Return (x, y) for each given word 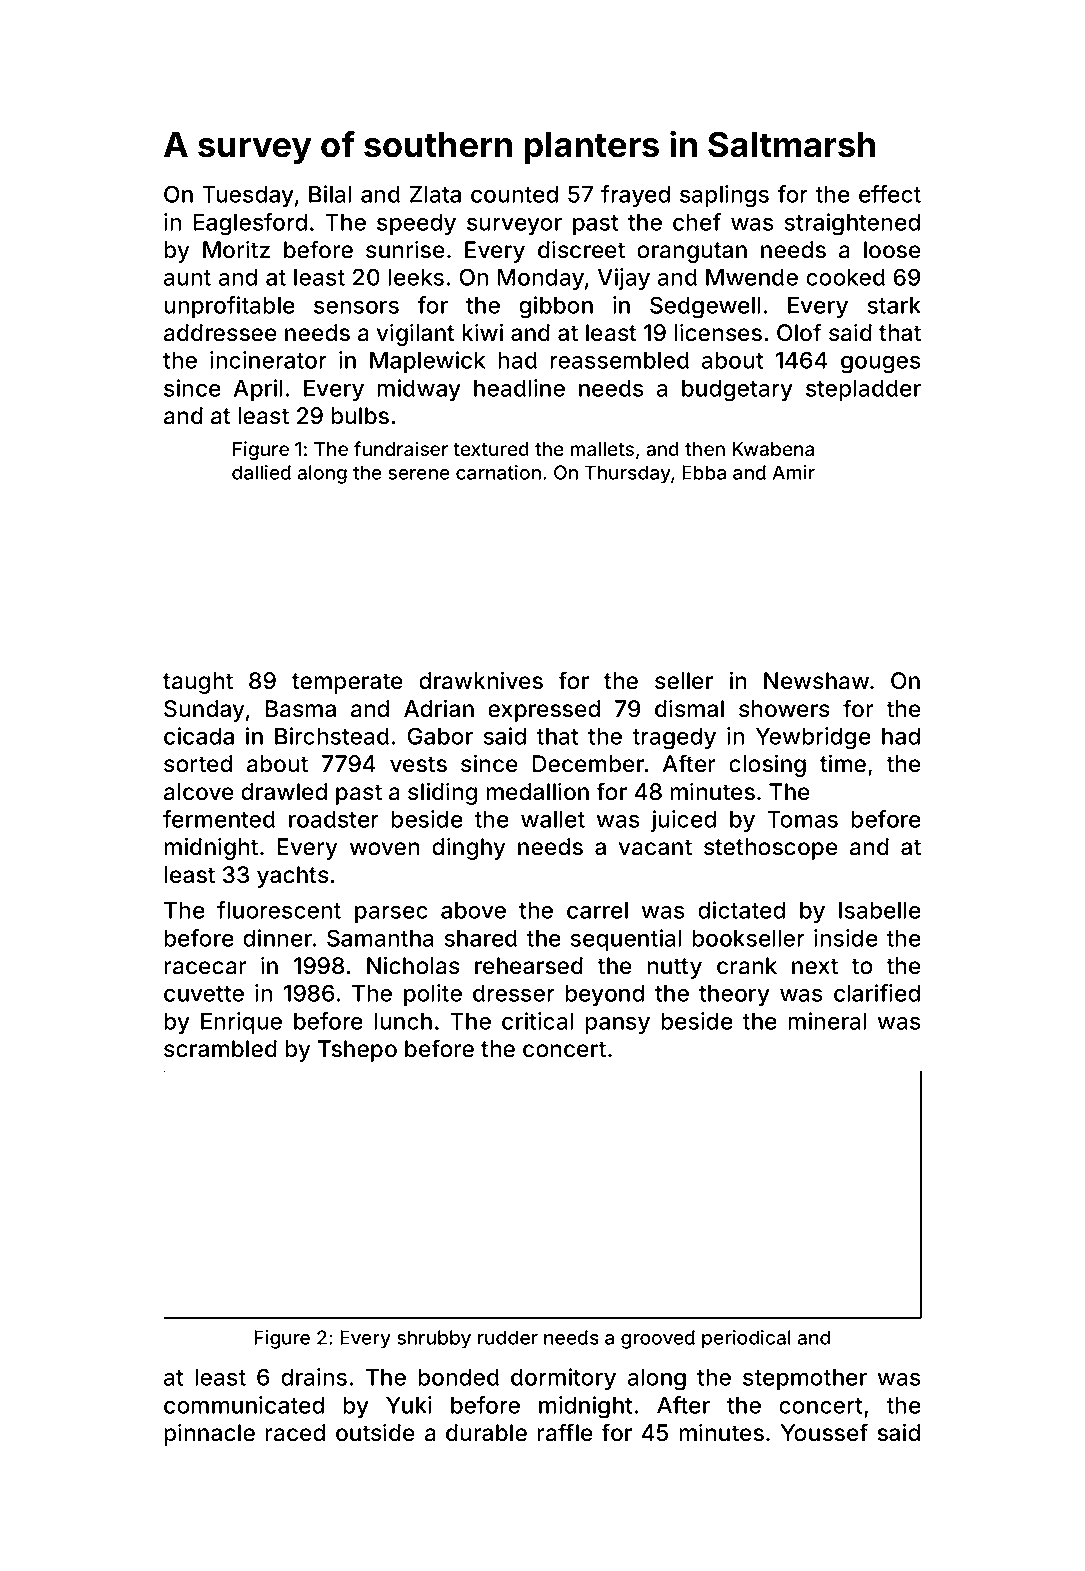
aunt (187, 278)
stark (894, 305)
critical (537, 1021)
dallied (261, 472)
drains (314, 1377)
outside (375, 1432)
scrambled (220, 1049)
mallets (602, 449)
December (588, 764)
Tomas (802, 819)
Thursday (628, 474)
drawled (284, 792)
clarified (877, 993)
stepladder (863, 390)
